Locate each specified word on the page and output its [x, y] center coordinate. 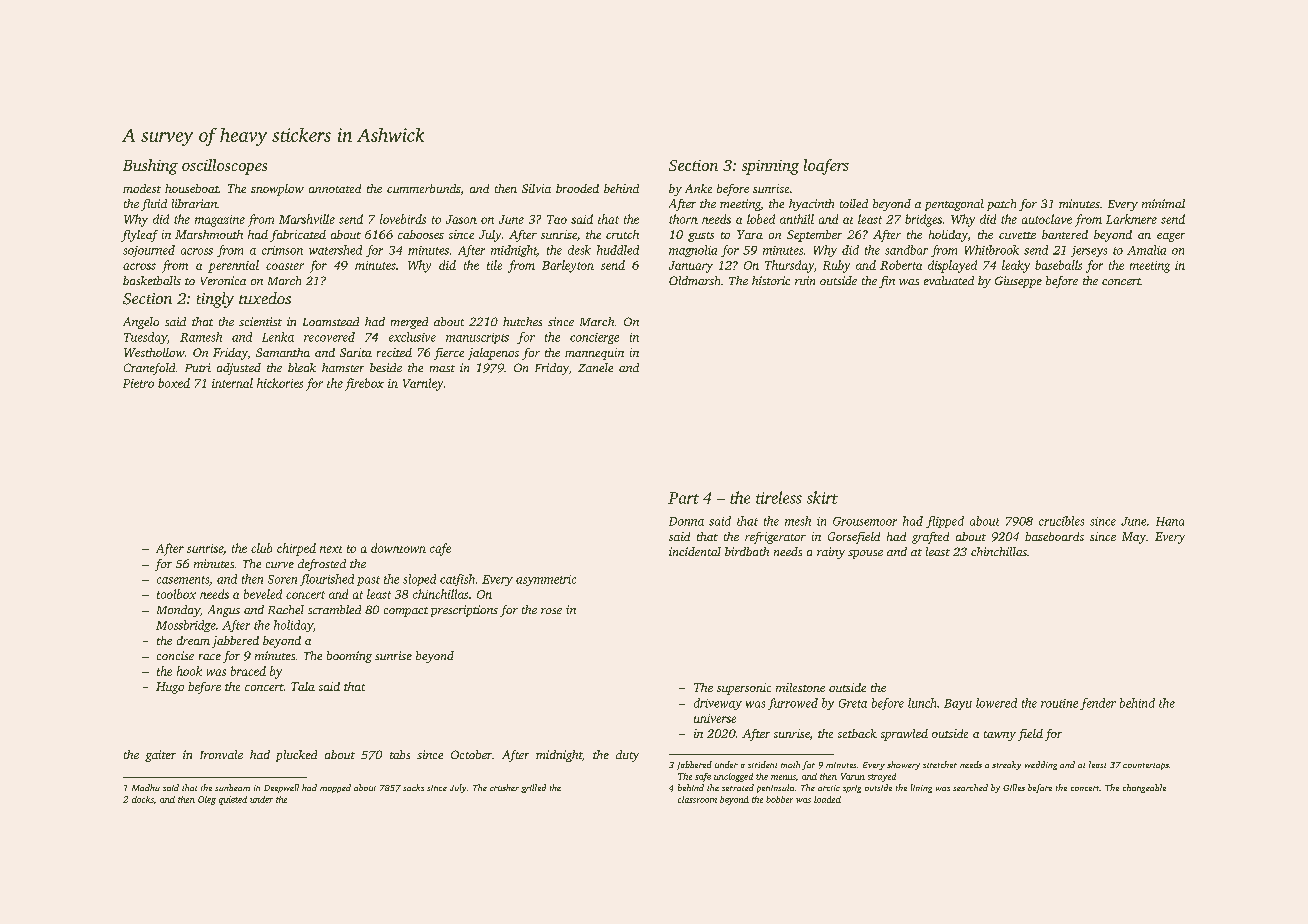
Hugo [170, 688]
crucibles [1061, 521]
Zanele [595, 367]
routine [1059, 703]
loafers [826, 167]
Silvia [536, 188]
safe [703, 777]
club [261, 548]
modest [142, 188]
